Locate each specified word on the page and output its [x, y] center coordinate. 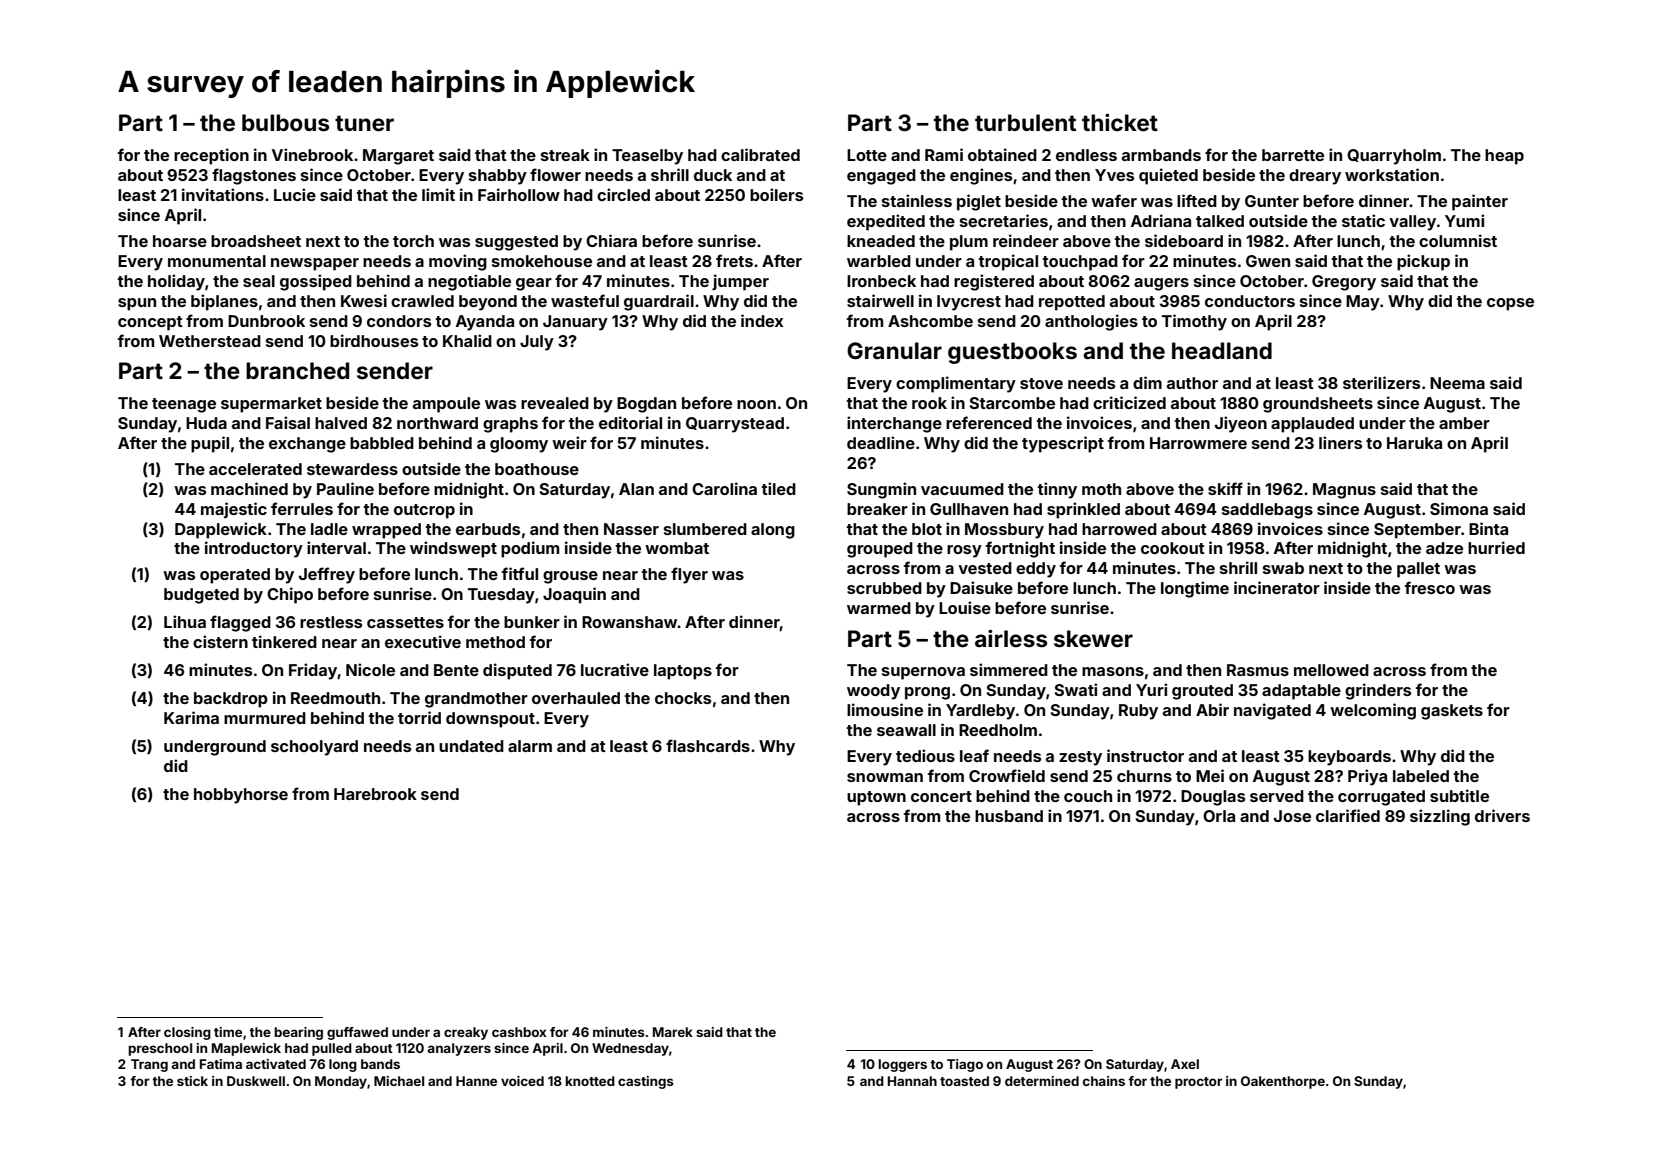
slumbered [705, 529]
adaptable [1301, 692]
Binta [1488, 528]
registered [994, 282]
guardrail [659, 302]
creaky [466, 1033]
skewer [1093, 639]
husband [1009, 816]
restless [331, 622]
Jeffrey [327, 575]
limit [438, 194]
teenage [184, 405]
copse [1510, 304]
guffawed [357, 1033]
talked [1220, 221]
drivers [1502, 815]
